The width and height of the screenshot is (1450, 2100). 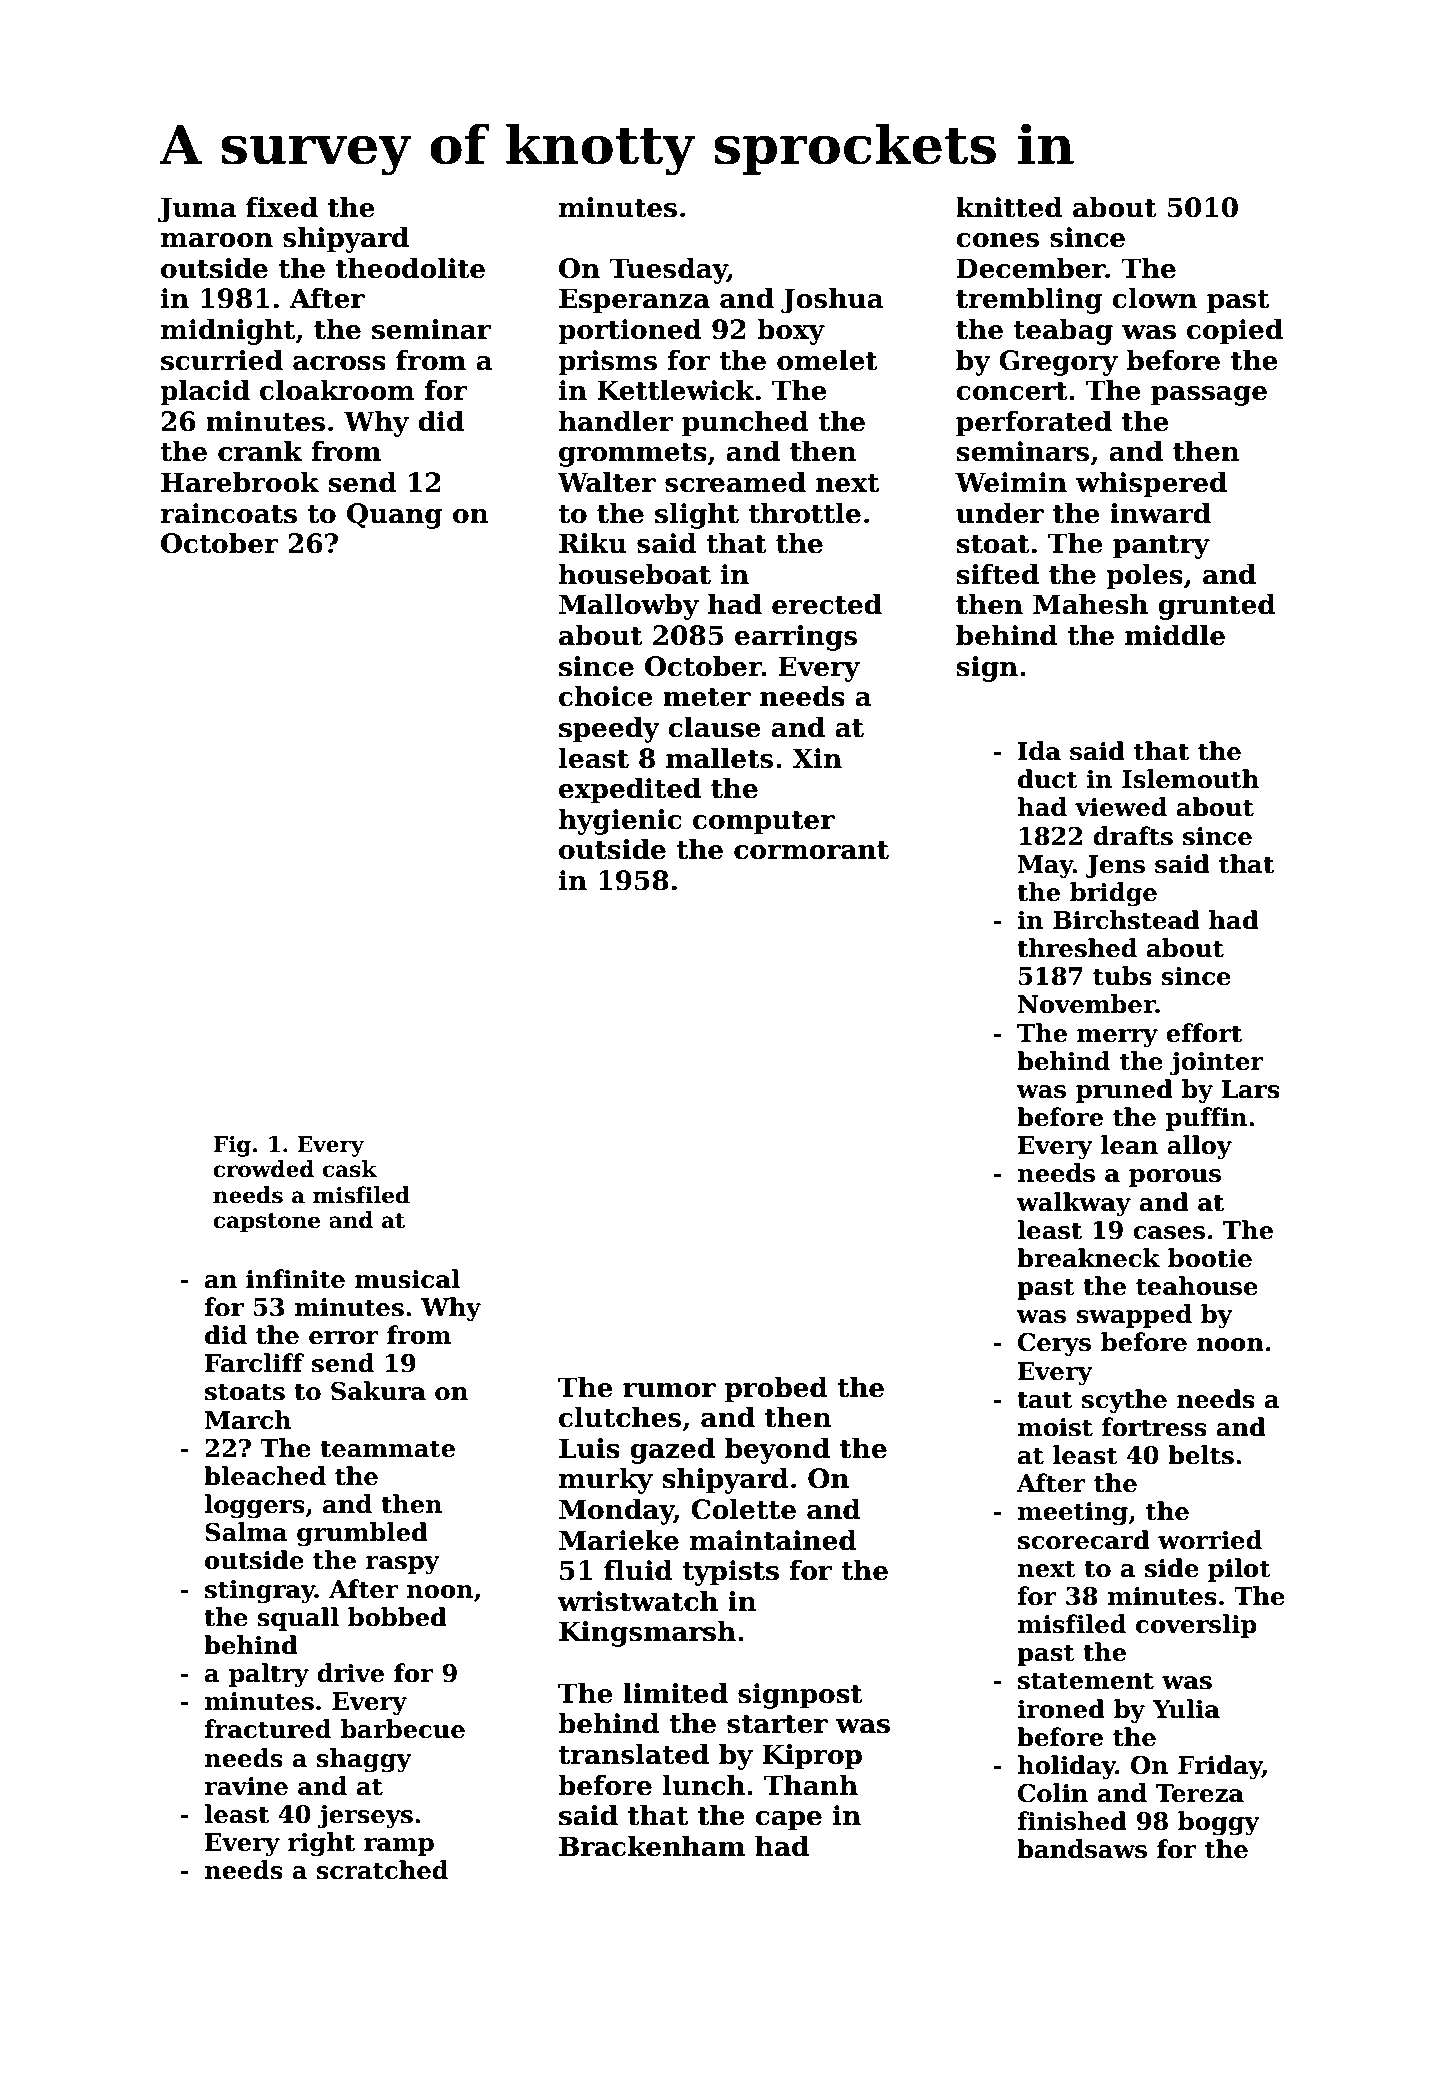 I want to click on boggy, so click(x=1219, y=1823).
